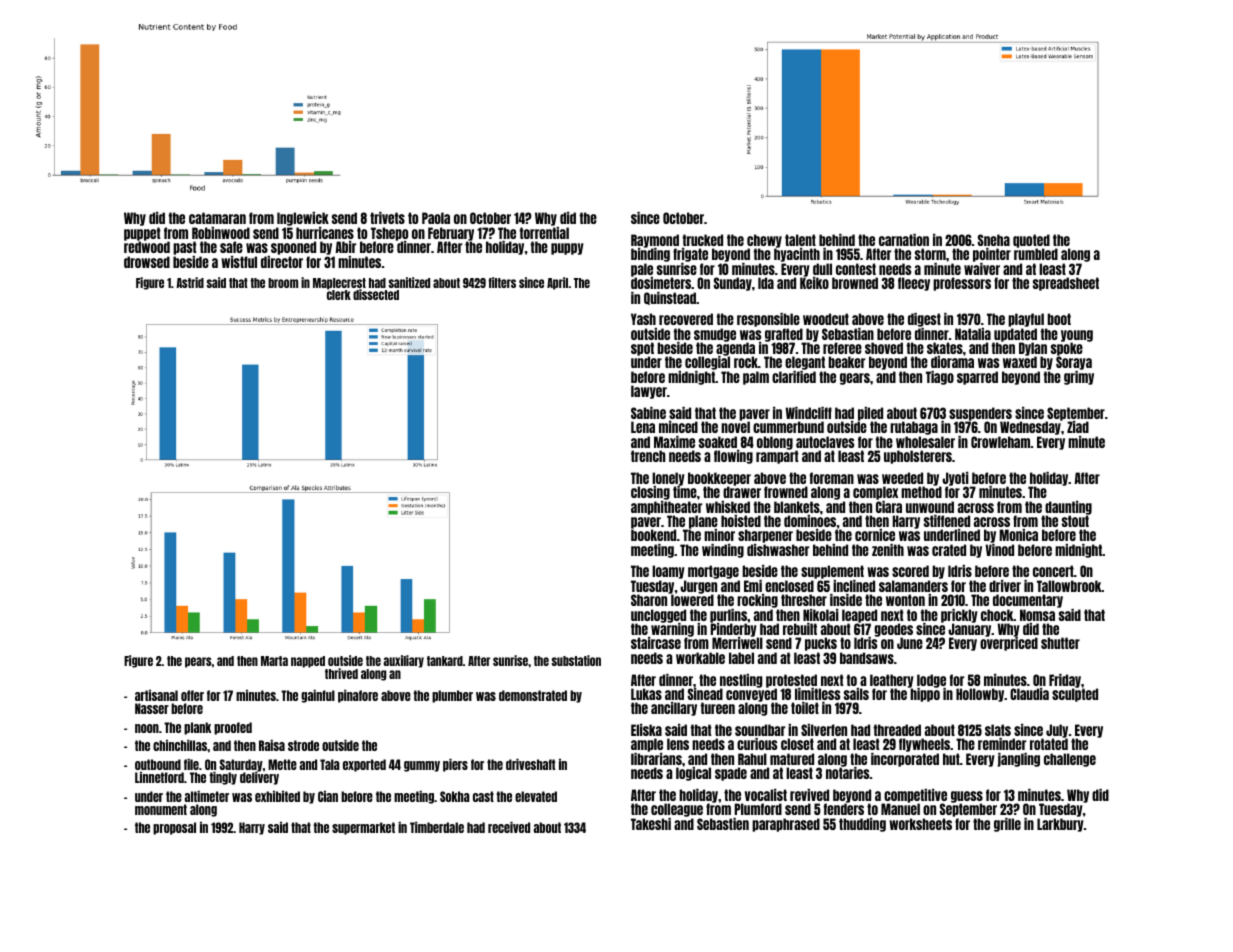 Image resolution: width=1233 pixels, height=952 pixels. What do you see at coordinates (643, 427) in the screenshot?
I see `Lena` at bounding box center [643, 427].
